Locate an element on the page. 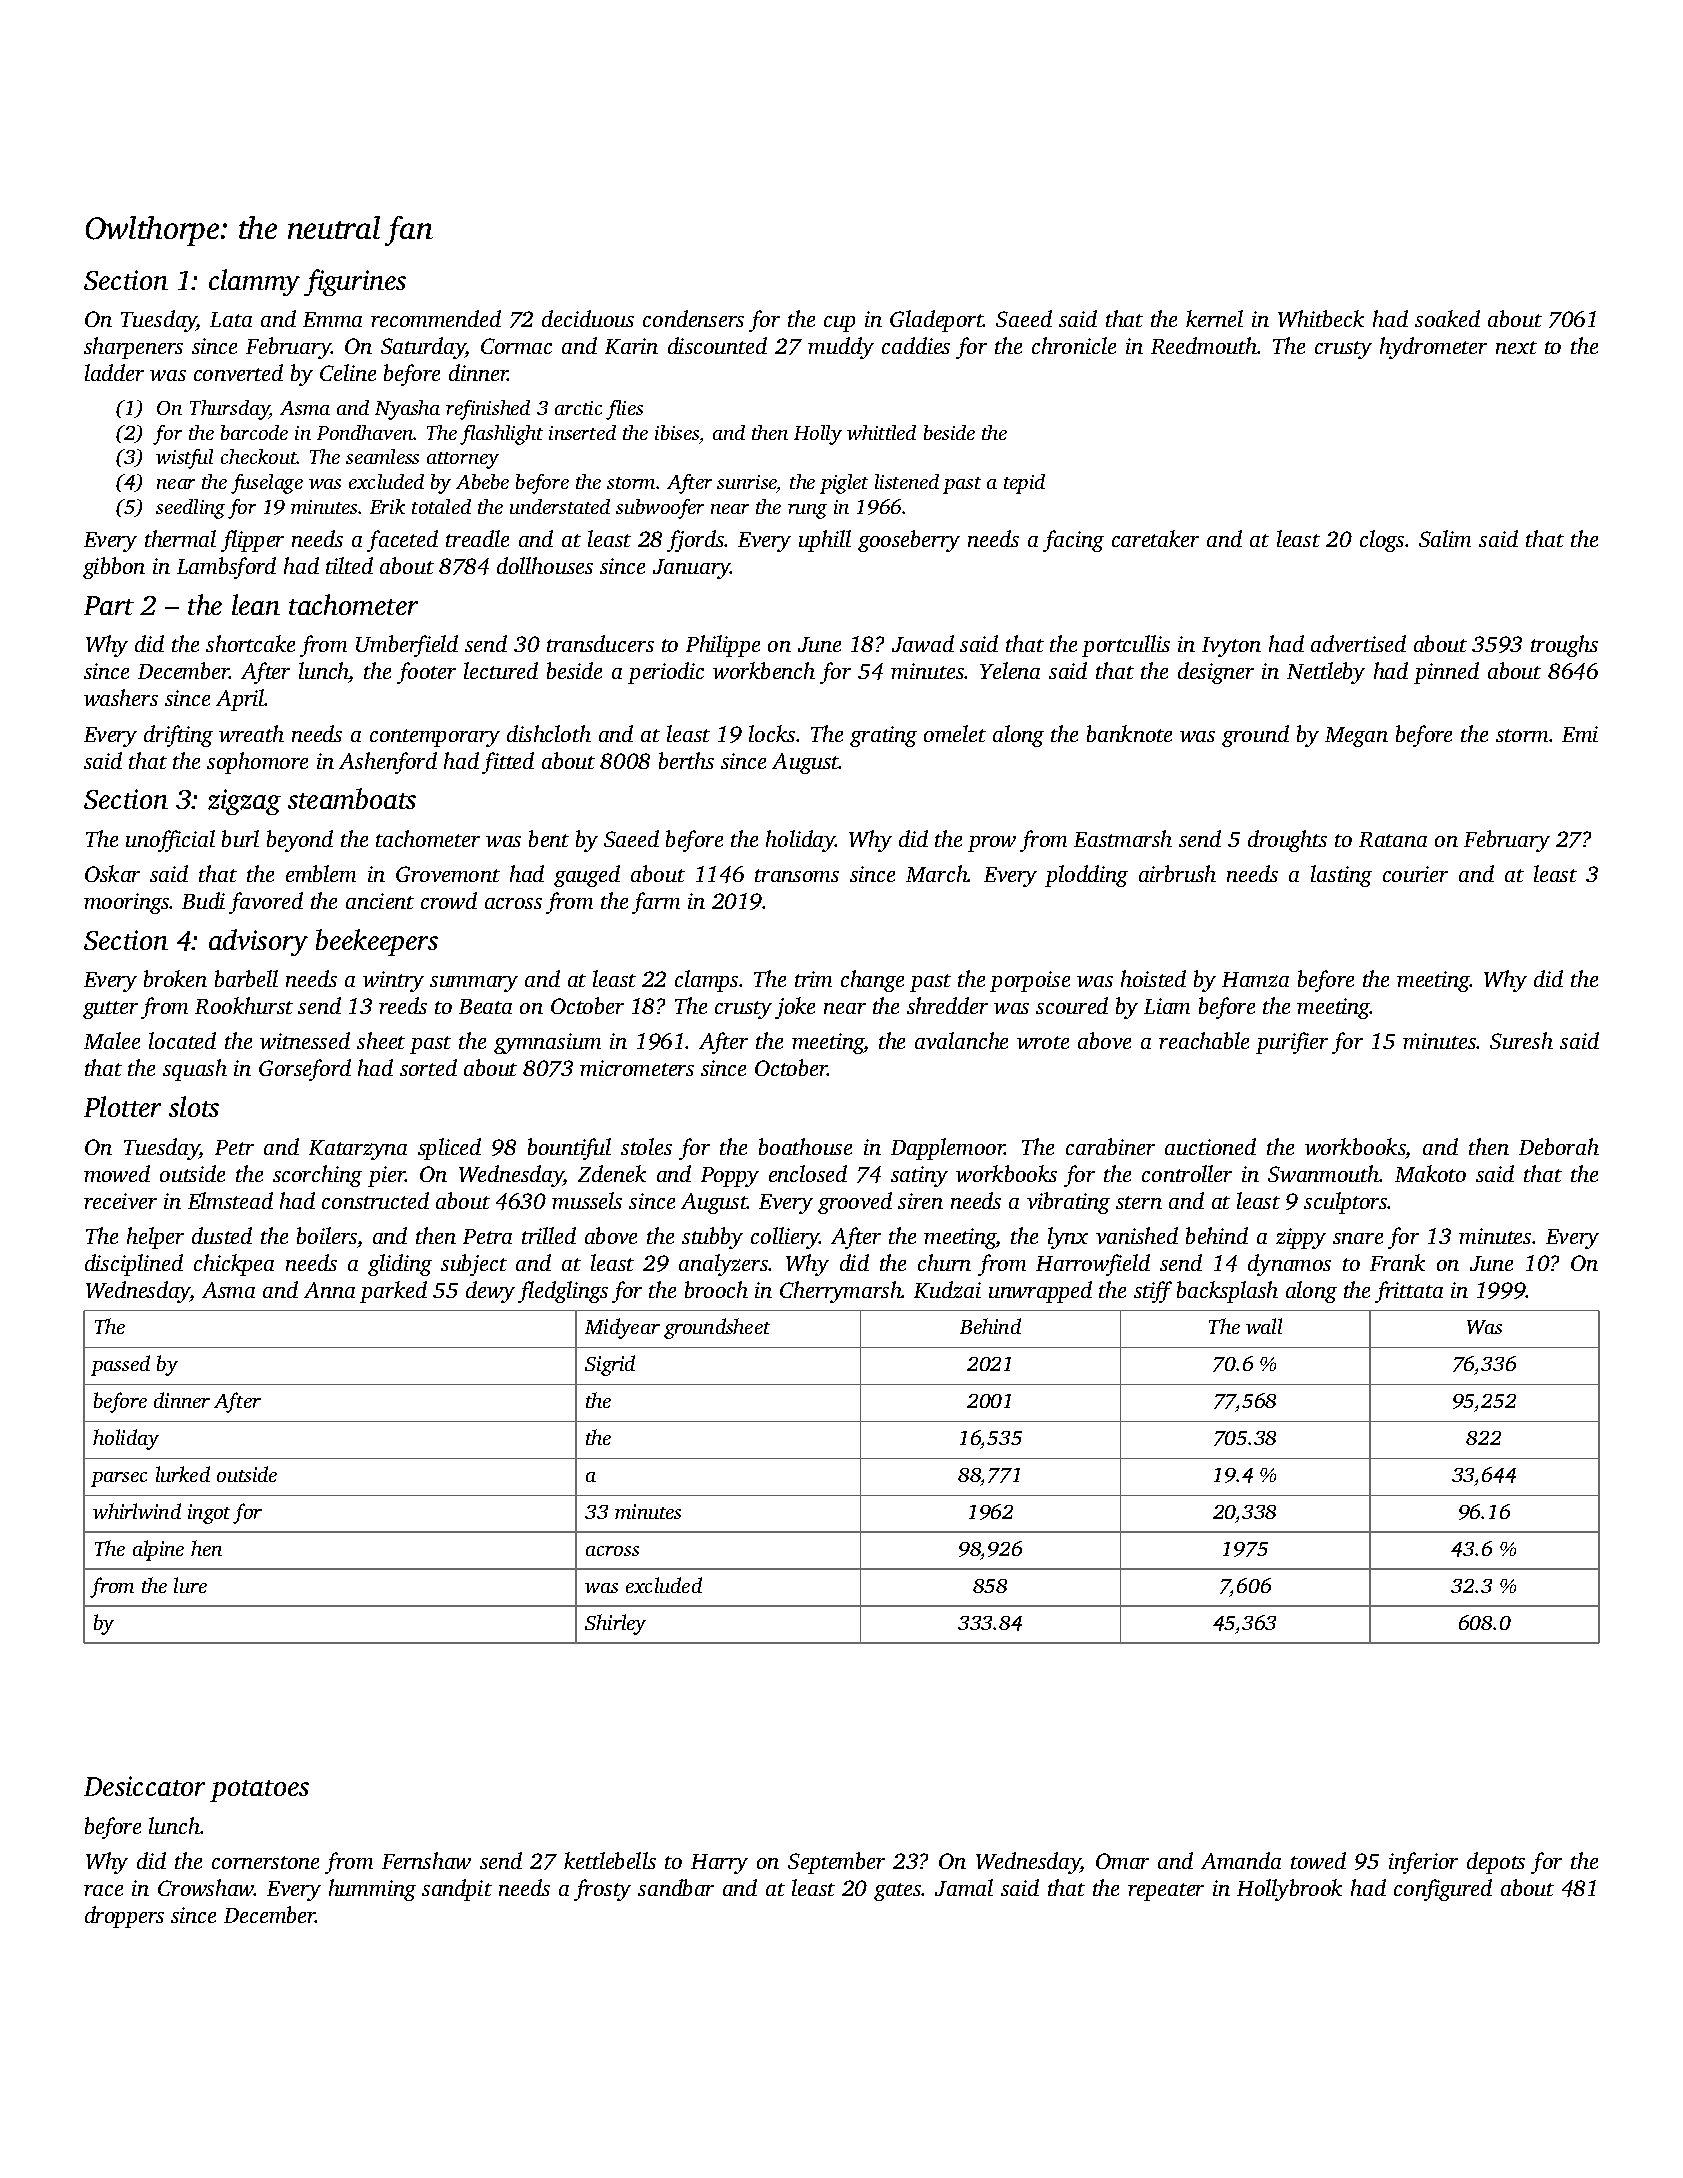  Amanda is located at coordinates (1241, 1860).
